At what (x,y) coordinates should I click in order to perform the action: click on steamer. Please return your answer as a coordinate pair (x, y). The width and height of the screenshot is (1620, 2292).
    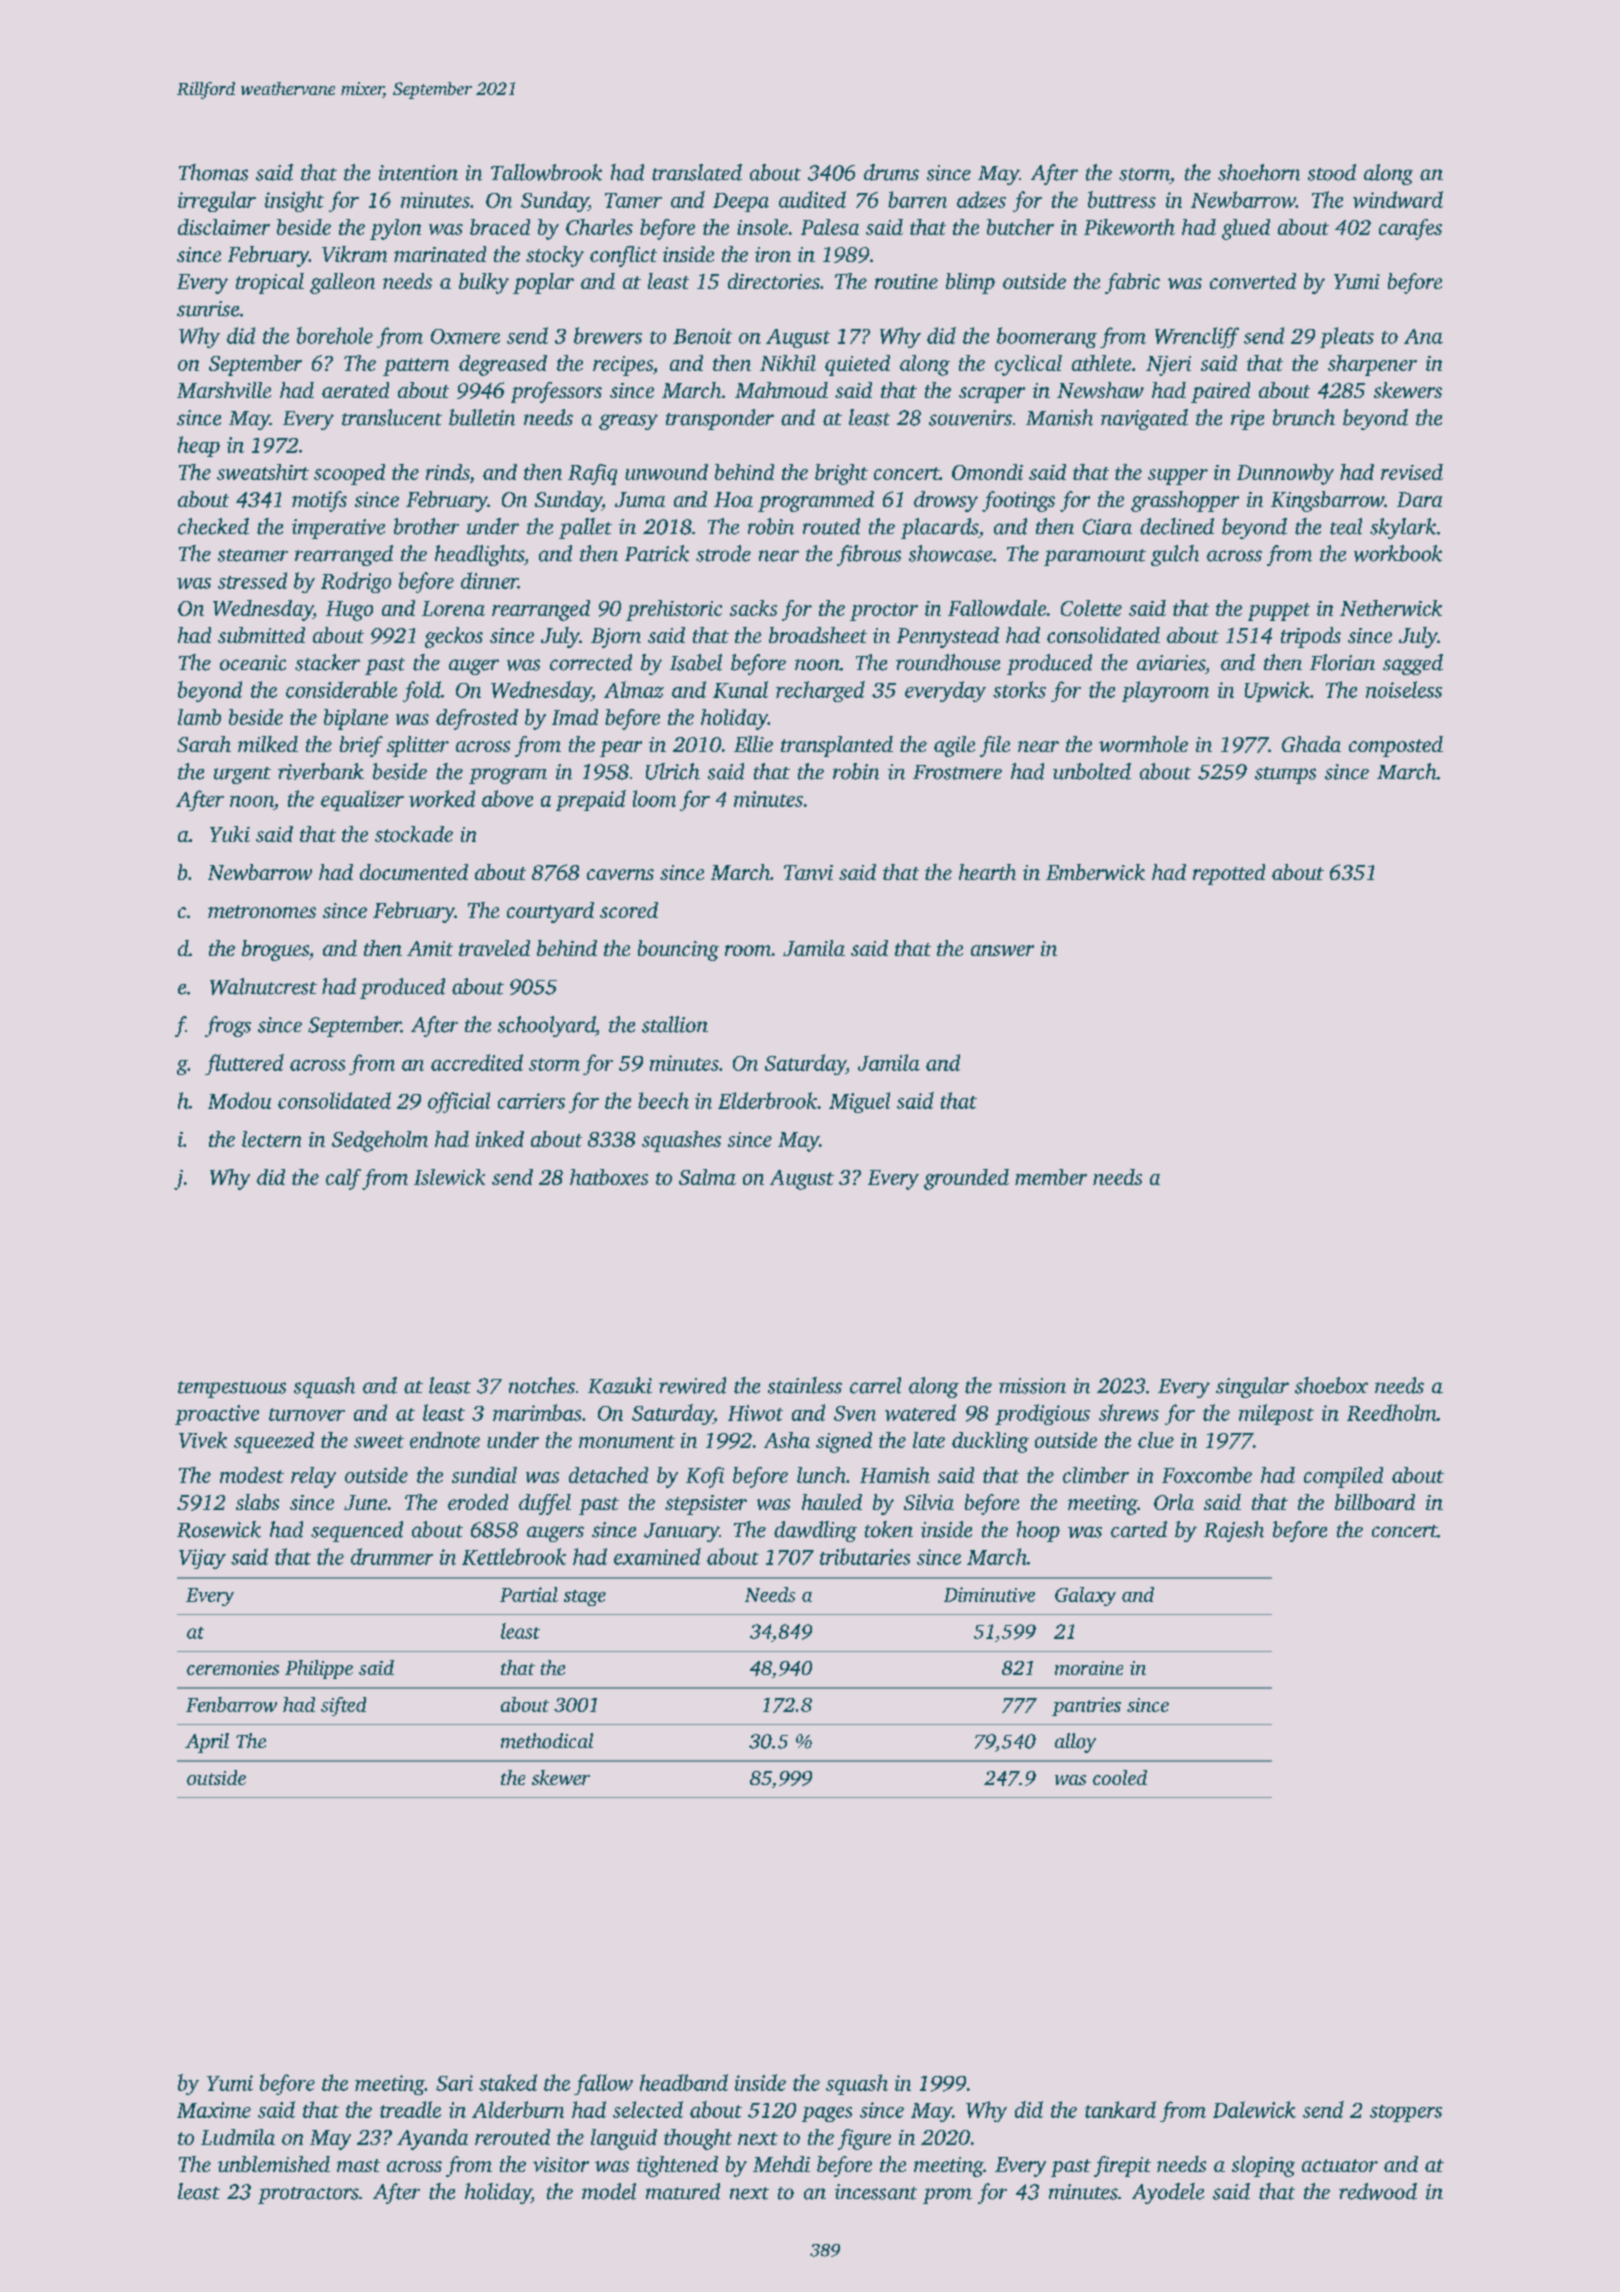
    Looking at the image, I should click on (253, 555).
